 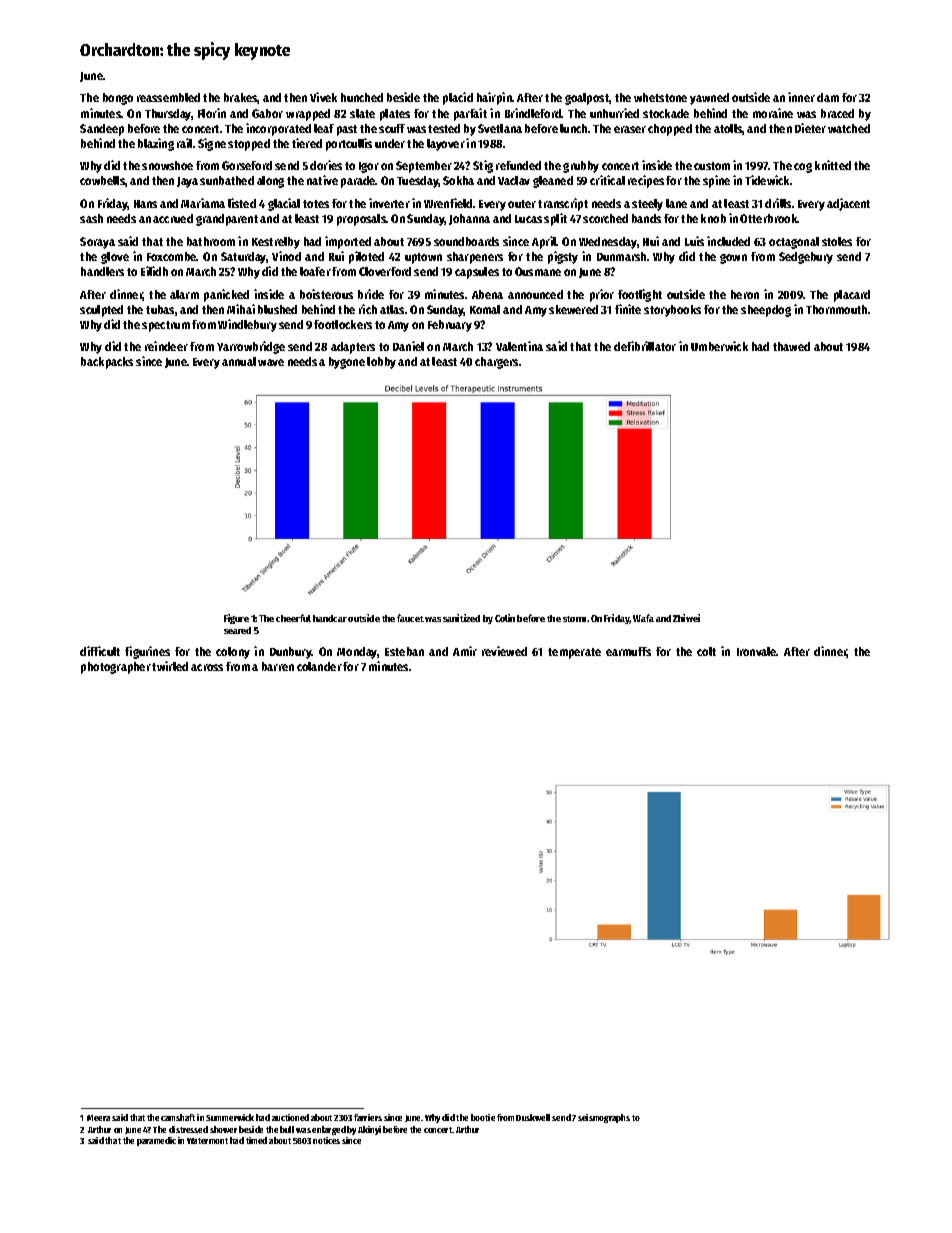 I want to click on parfait, so click(x=470, y=114).
